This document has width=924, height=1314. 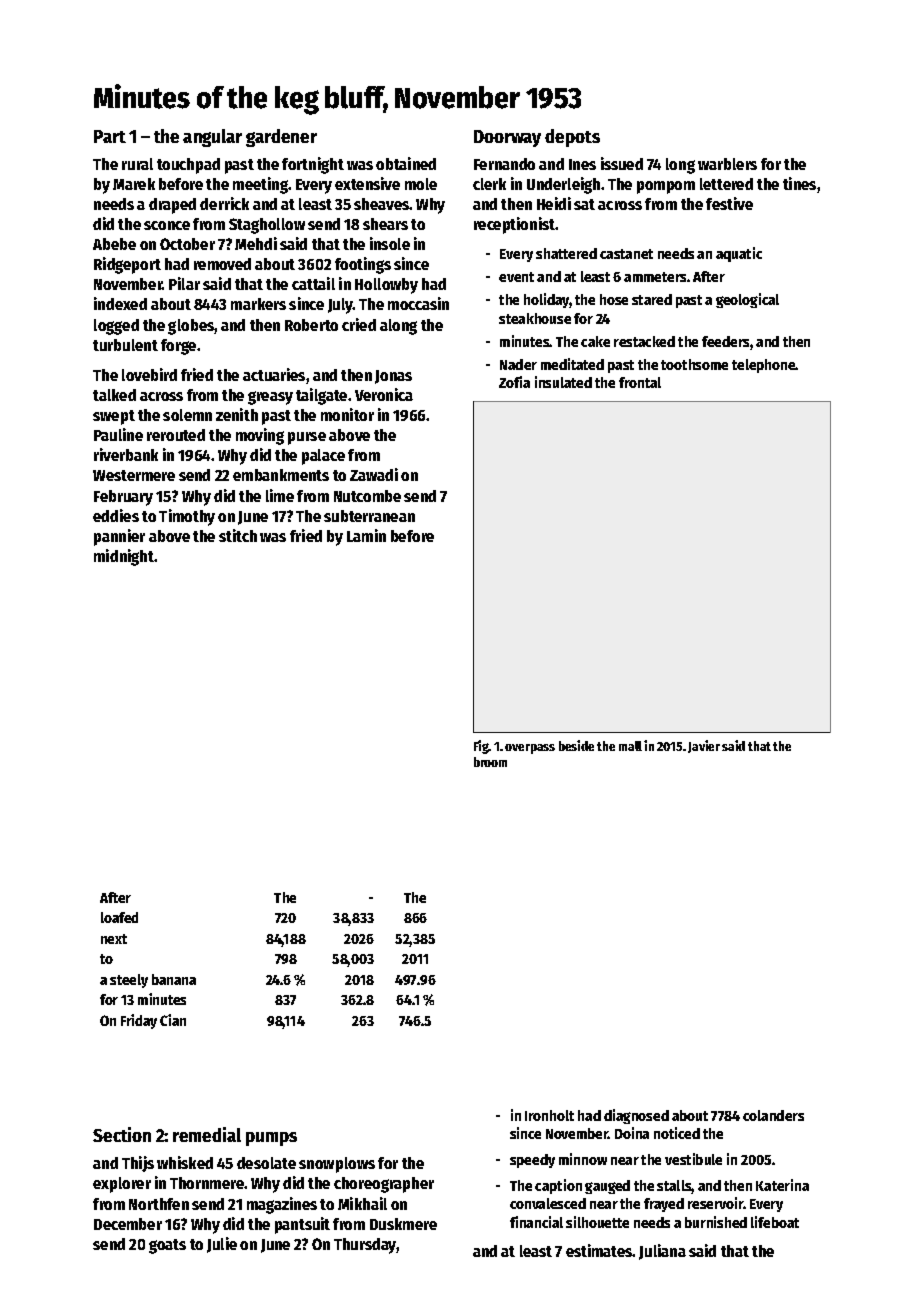 I want to click on loafed, so click(x=119, y=917).
